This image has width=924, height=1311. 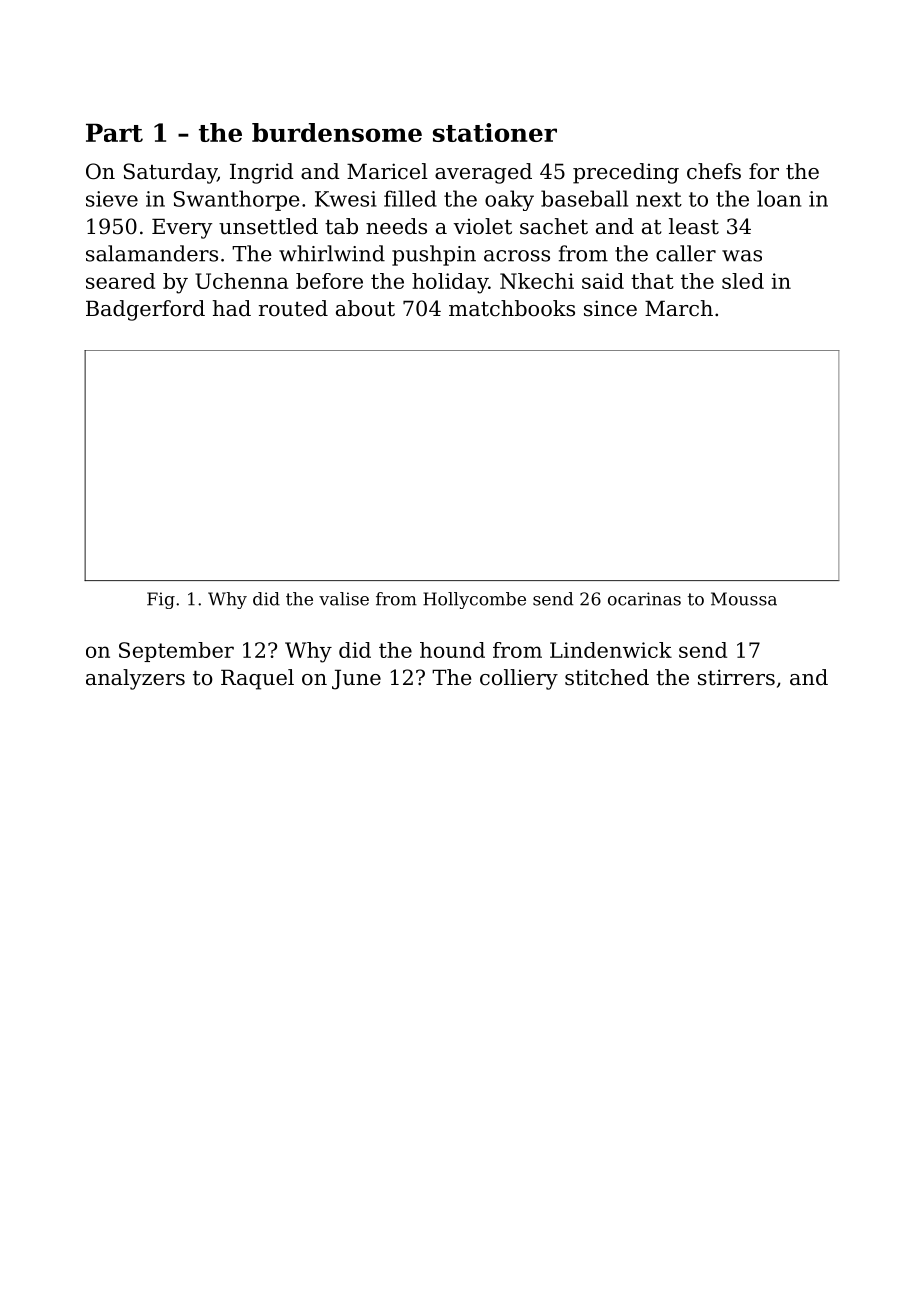 What do you see at coordinates (344, 599) in the image?
I see `valise` at bounding box center [344, 599].
